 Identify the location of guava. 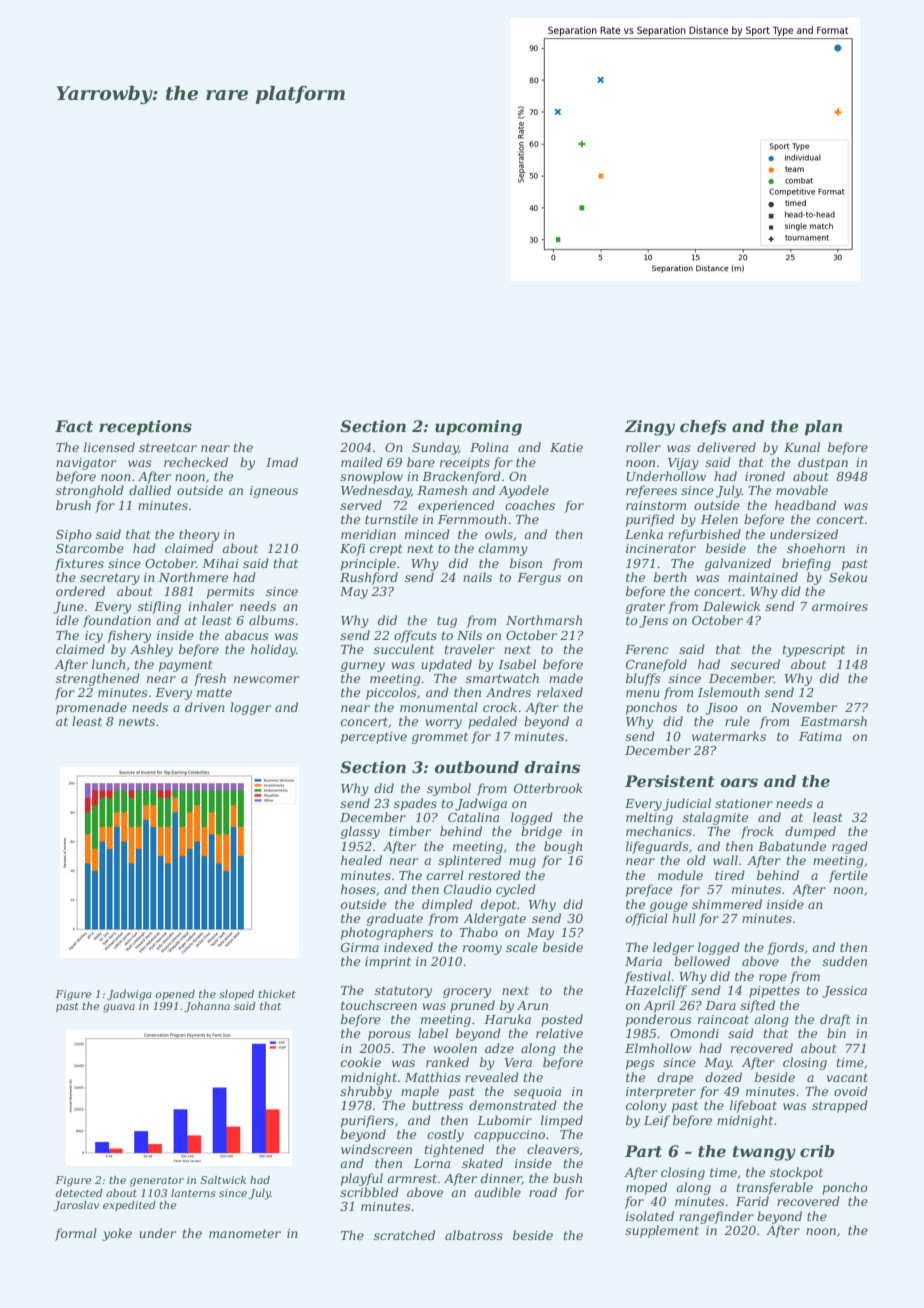
(119, 1008).
